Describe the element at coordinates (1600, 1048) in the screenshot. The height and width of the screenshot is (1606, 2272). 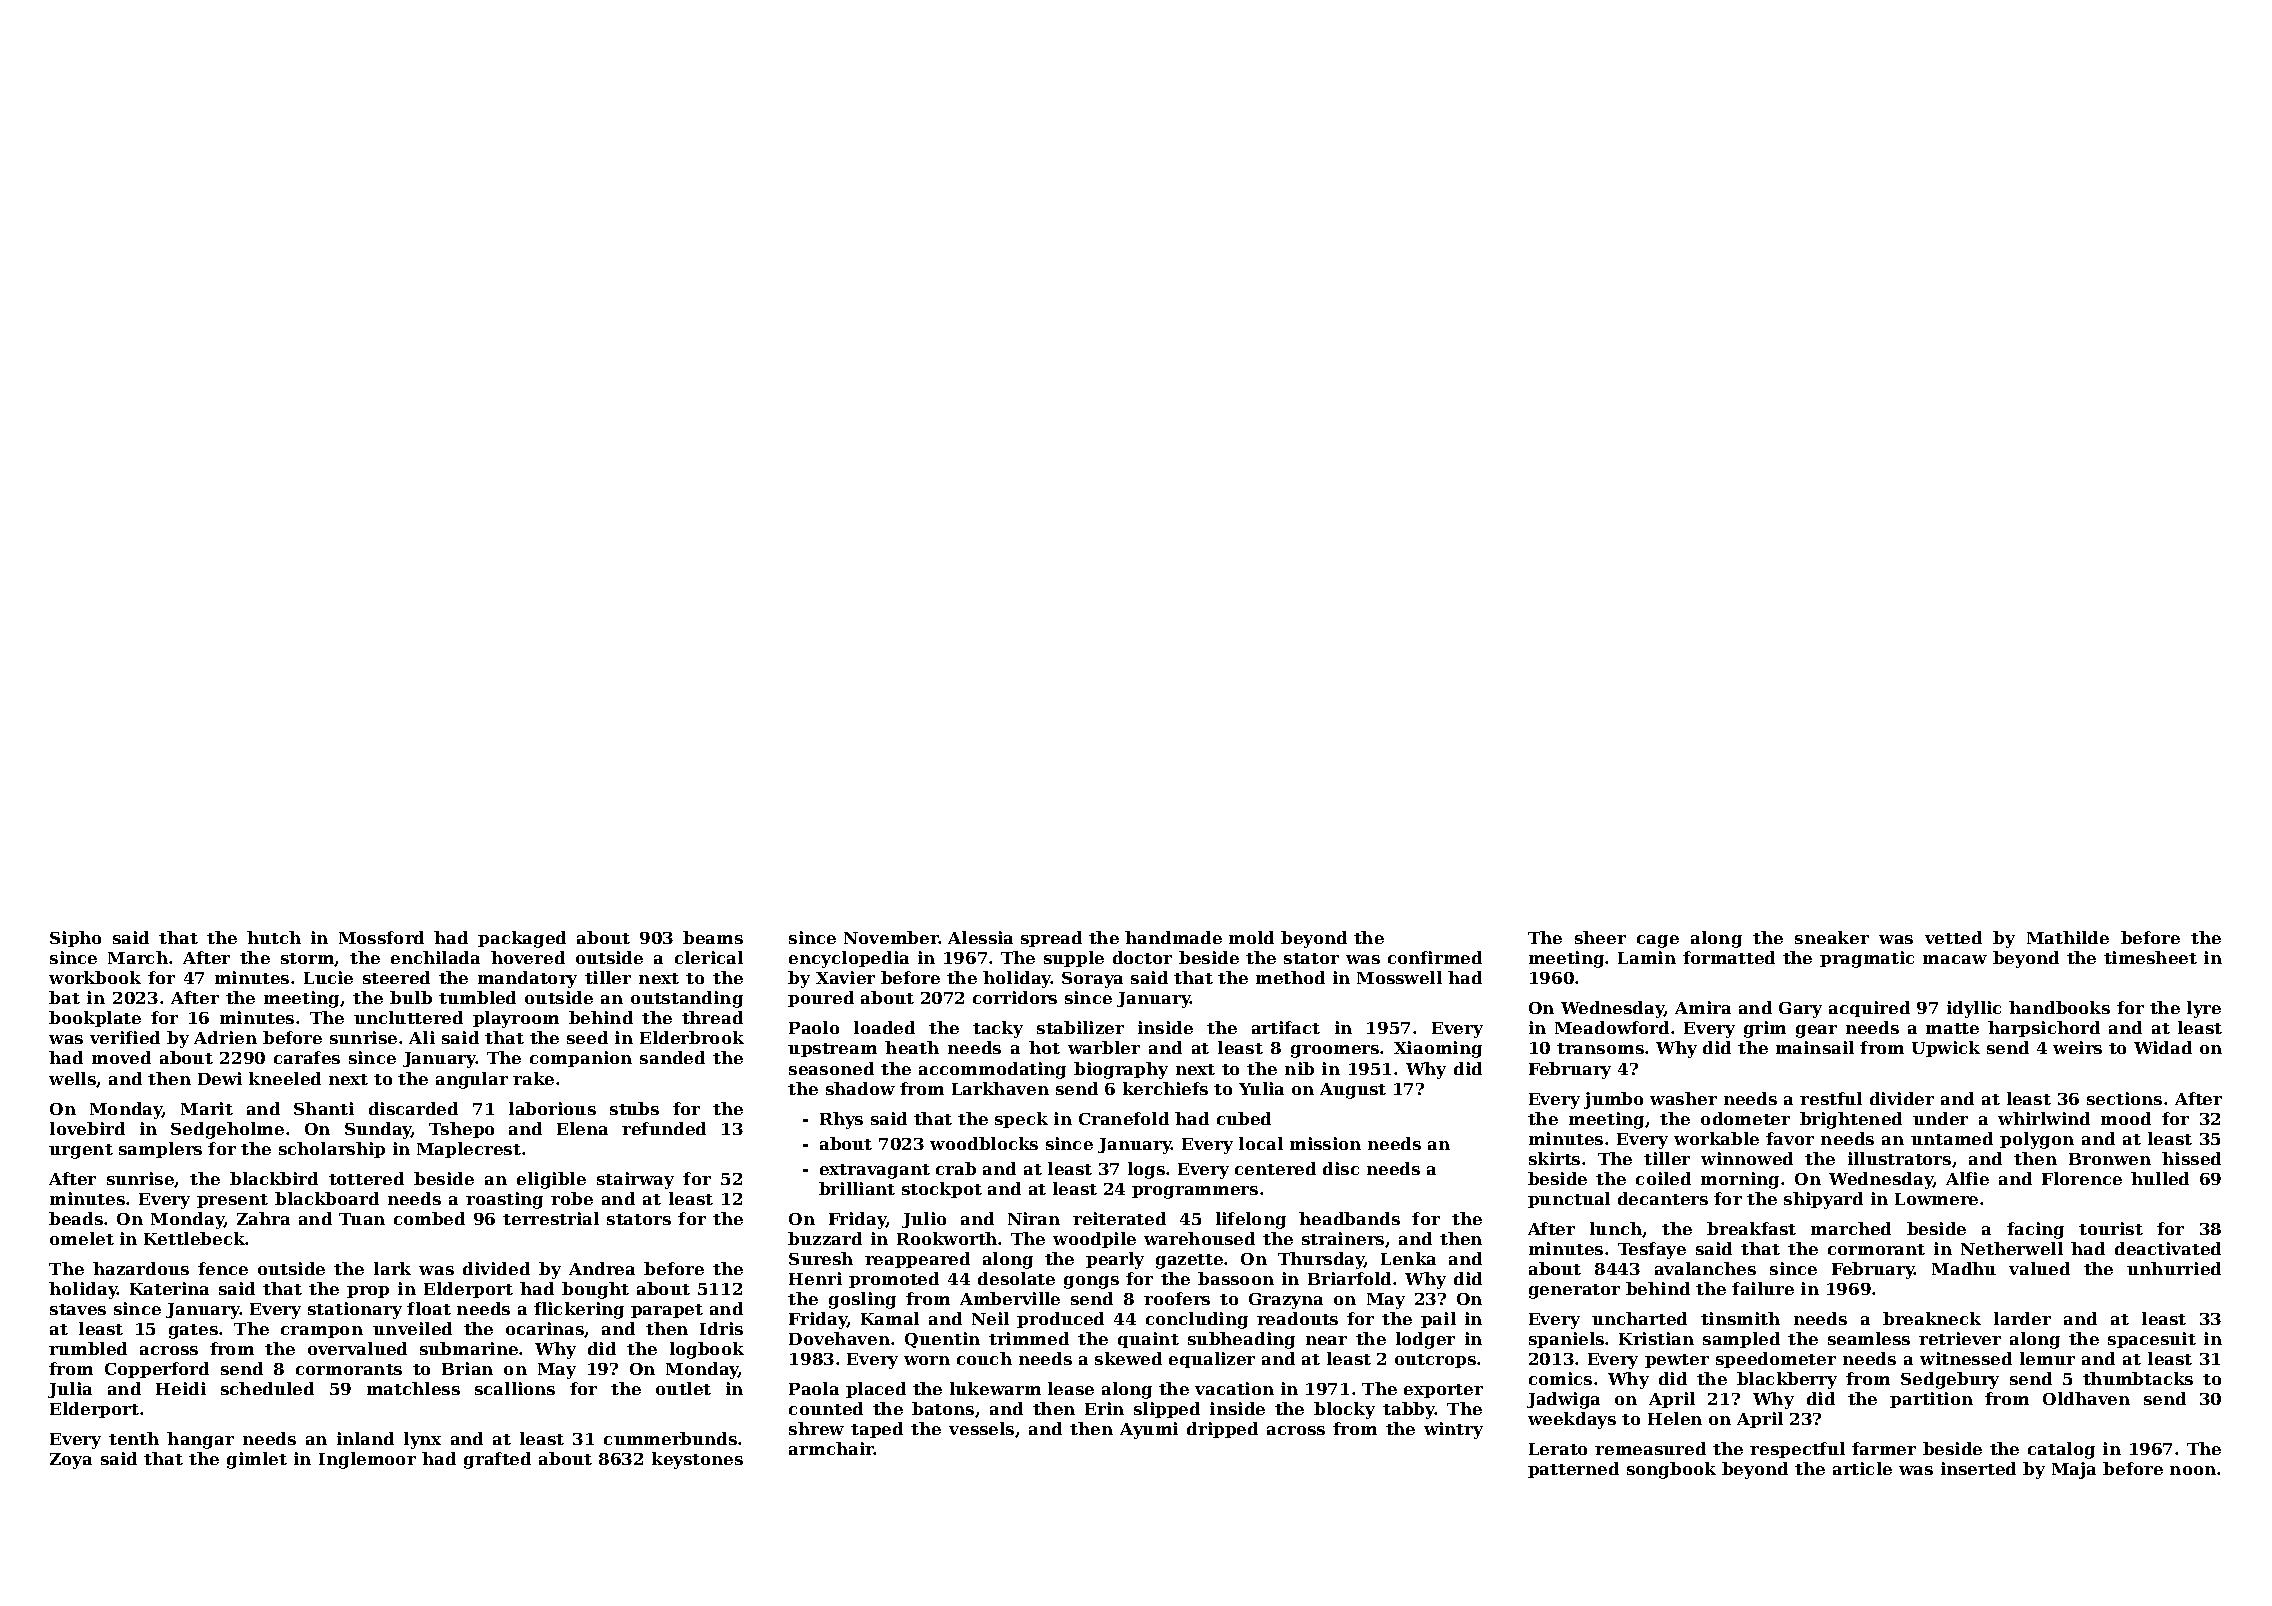
I see `transoms` at that location.
